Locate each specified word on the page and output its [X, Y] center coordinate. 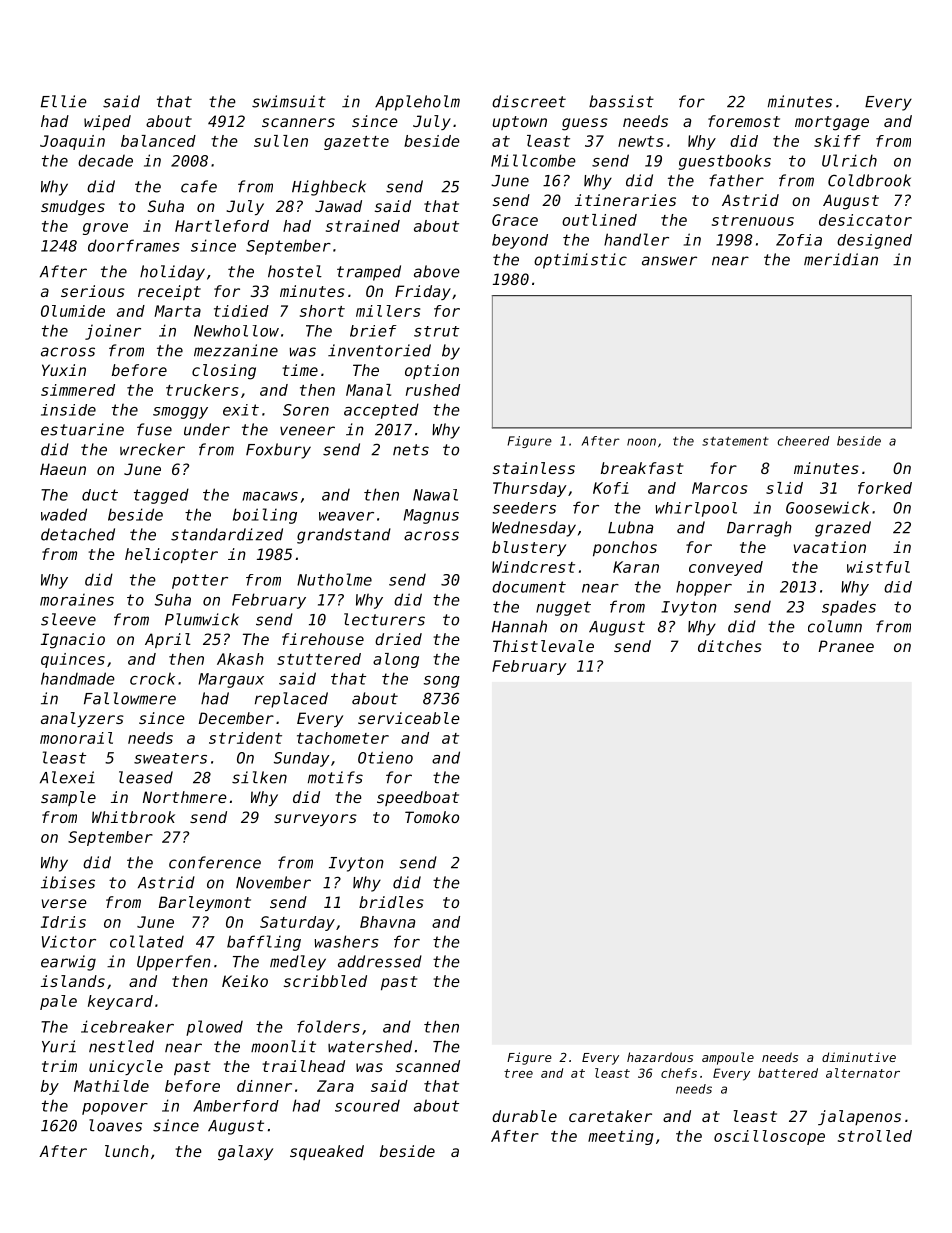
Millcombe [533, 160]
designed [874, 241]
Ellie [64, 101]
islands [73, 981]
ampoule [728, 1058]
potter [200, 581]
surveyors [315, 820]
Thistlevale [543, 646]
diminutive [859, 1057]
